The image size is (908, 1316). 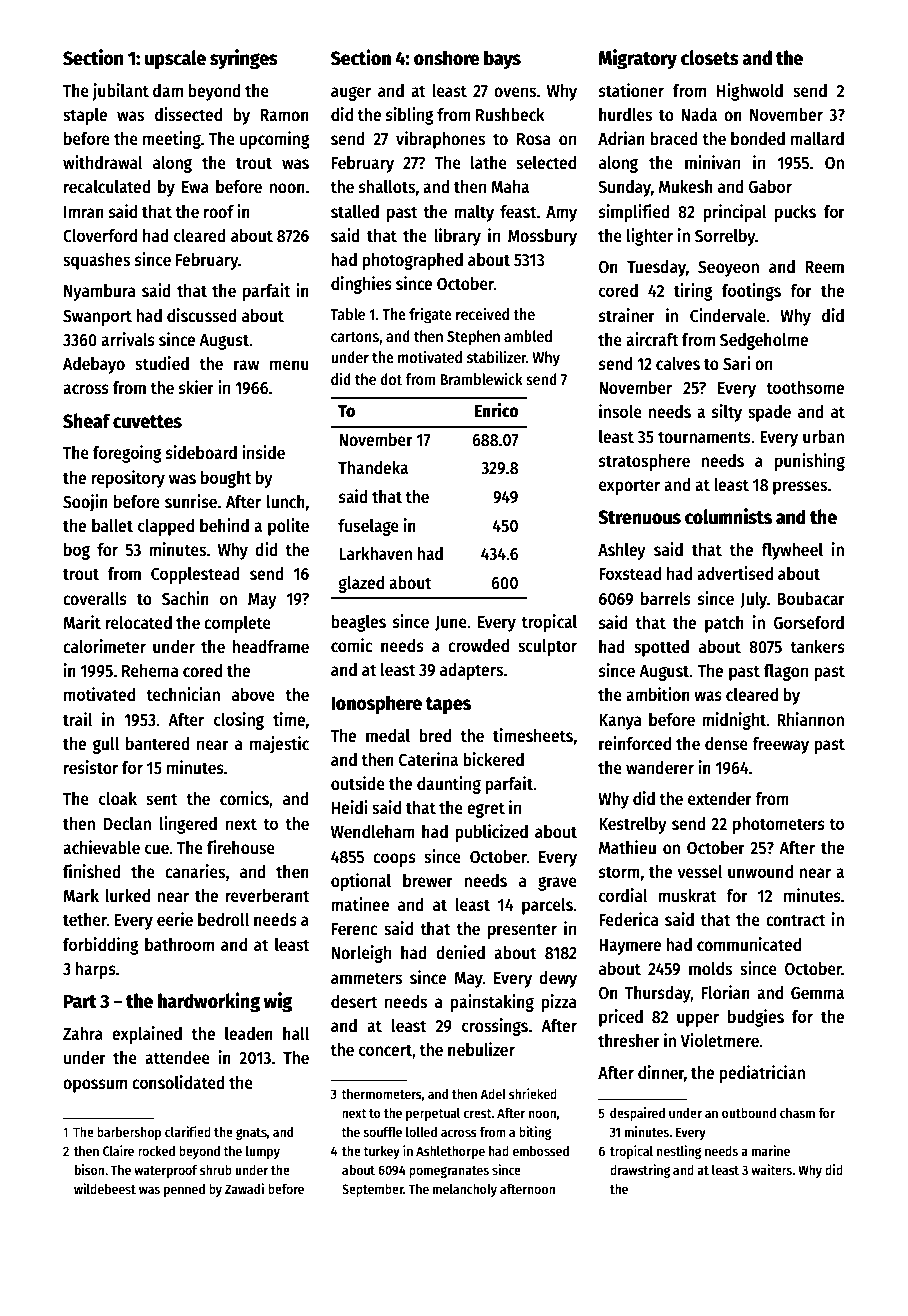 What do you see at coordinates (760, 872) in the screenshot?
I see `unwound` at bounding box center [760, 872].
